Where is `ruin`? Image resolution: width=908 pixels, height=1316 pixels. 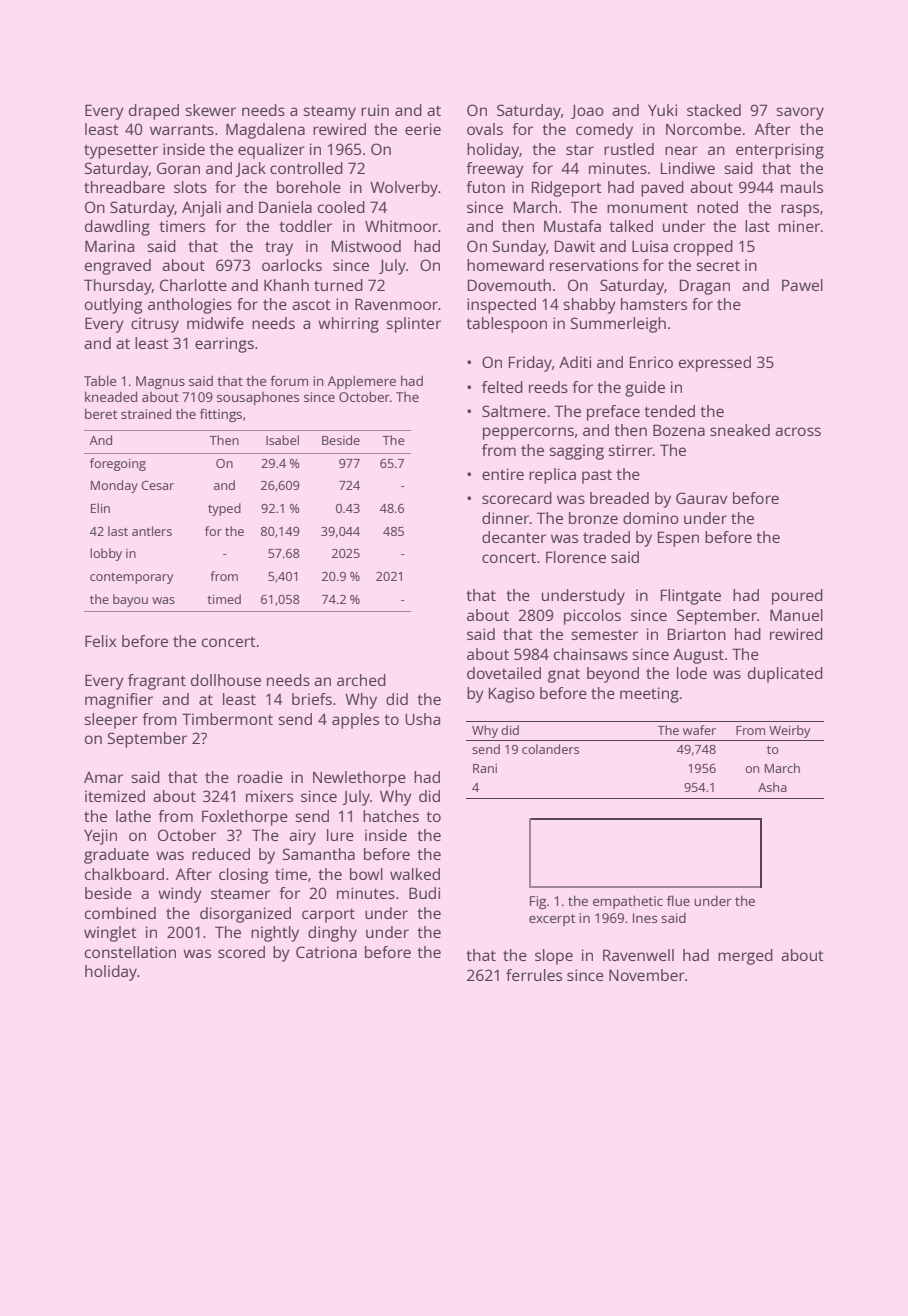
ruin is located at coordinates (375, 110).
